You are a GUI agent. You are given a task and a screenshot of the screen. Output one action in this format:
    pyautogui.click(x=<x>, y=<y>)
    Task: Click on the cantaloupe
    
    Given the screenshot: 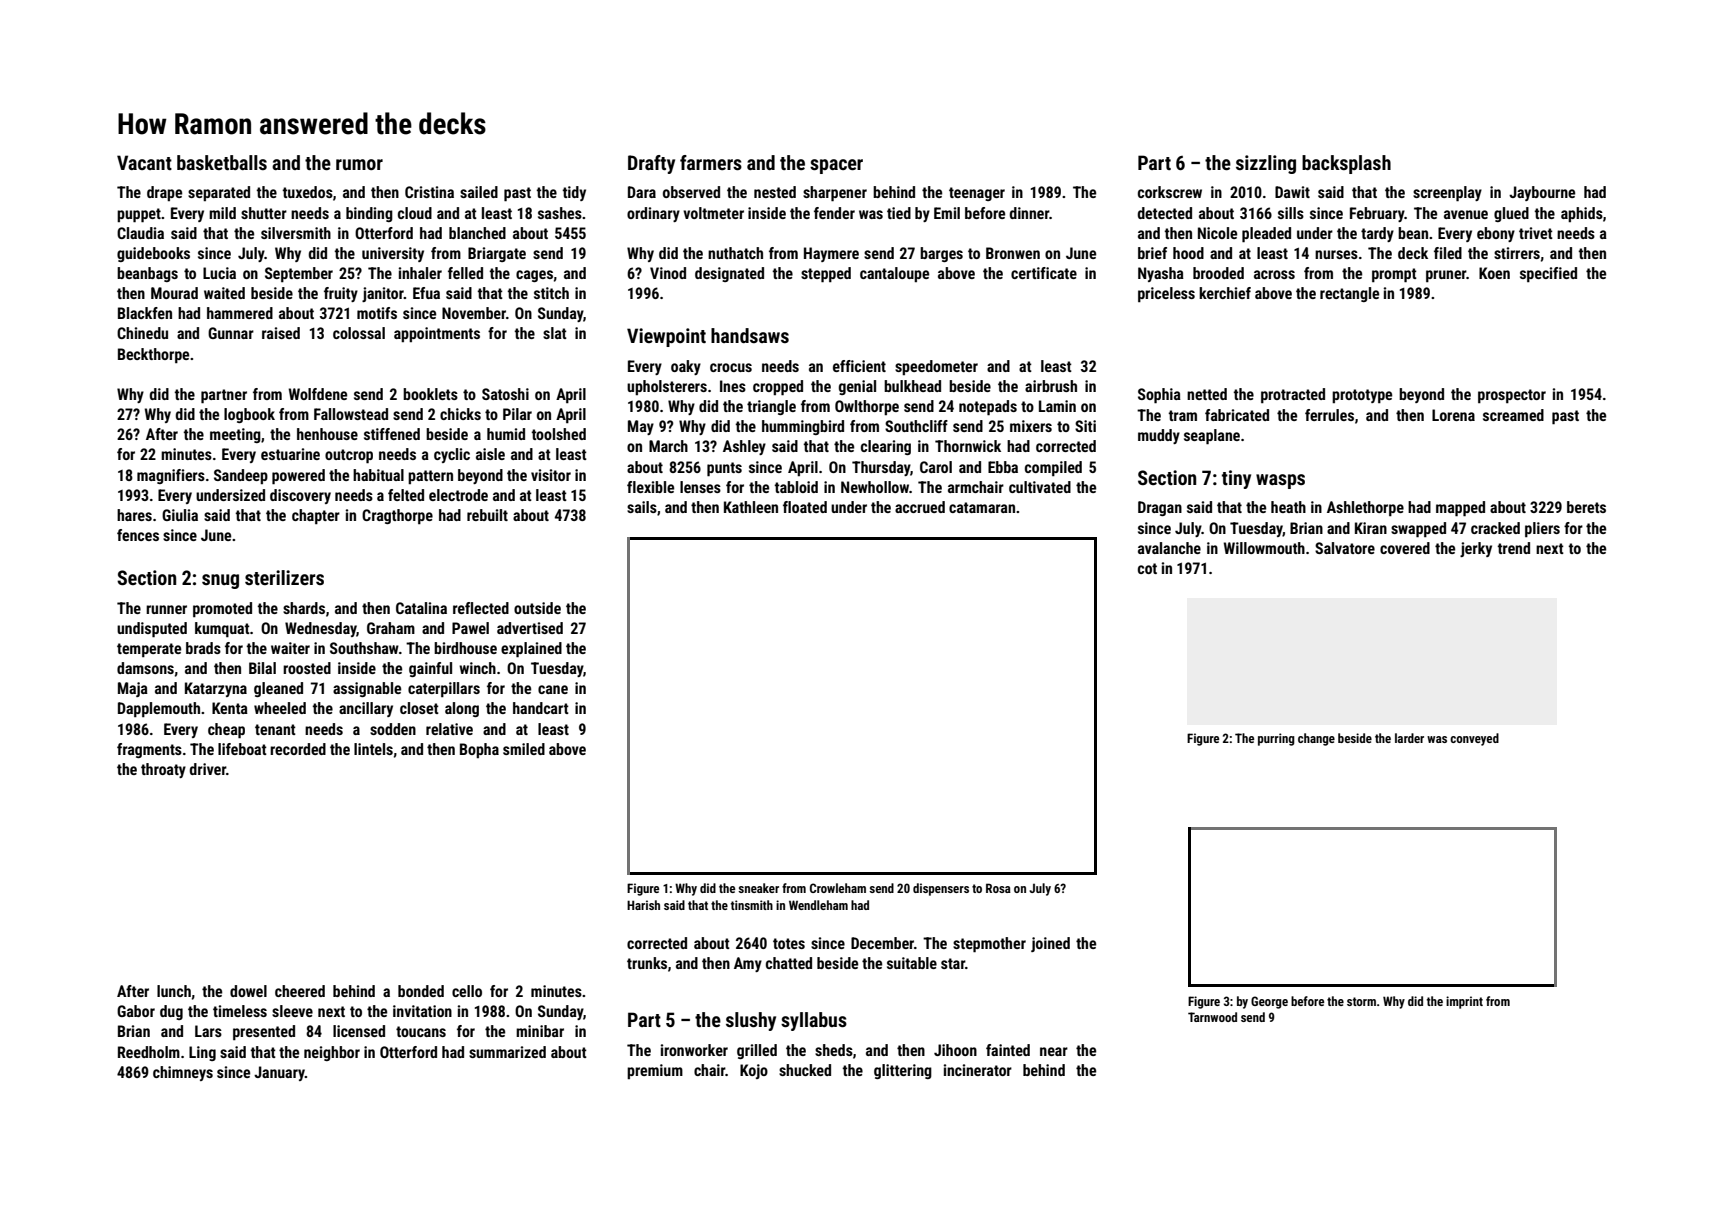 What is the action you would take?
    pyautogui.click(x=894, y=274)
